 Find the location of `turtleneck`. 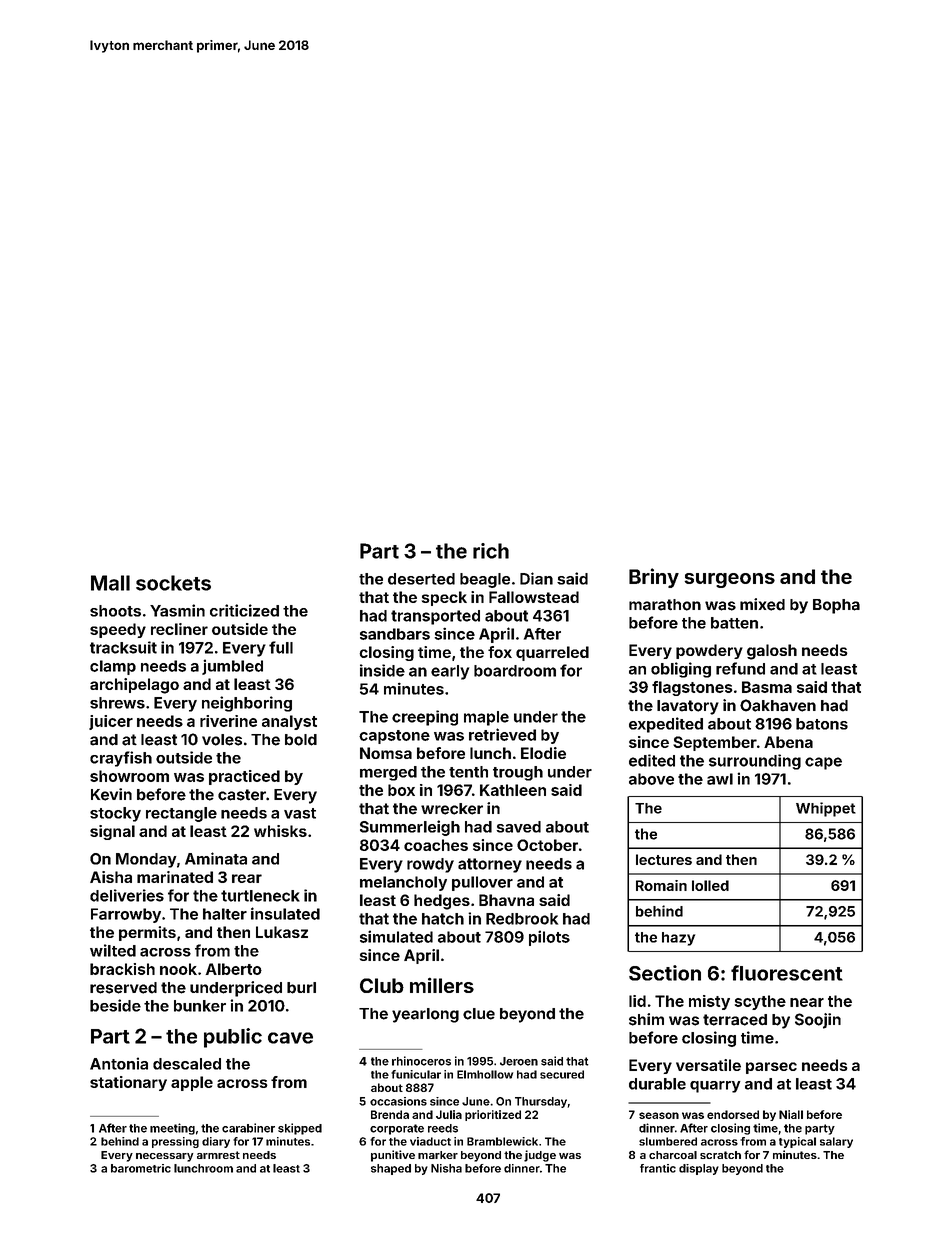

turtleneck is located at coordinates (260, 896).
